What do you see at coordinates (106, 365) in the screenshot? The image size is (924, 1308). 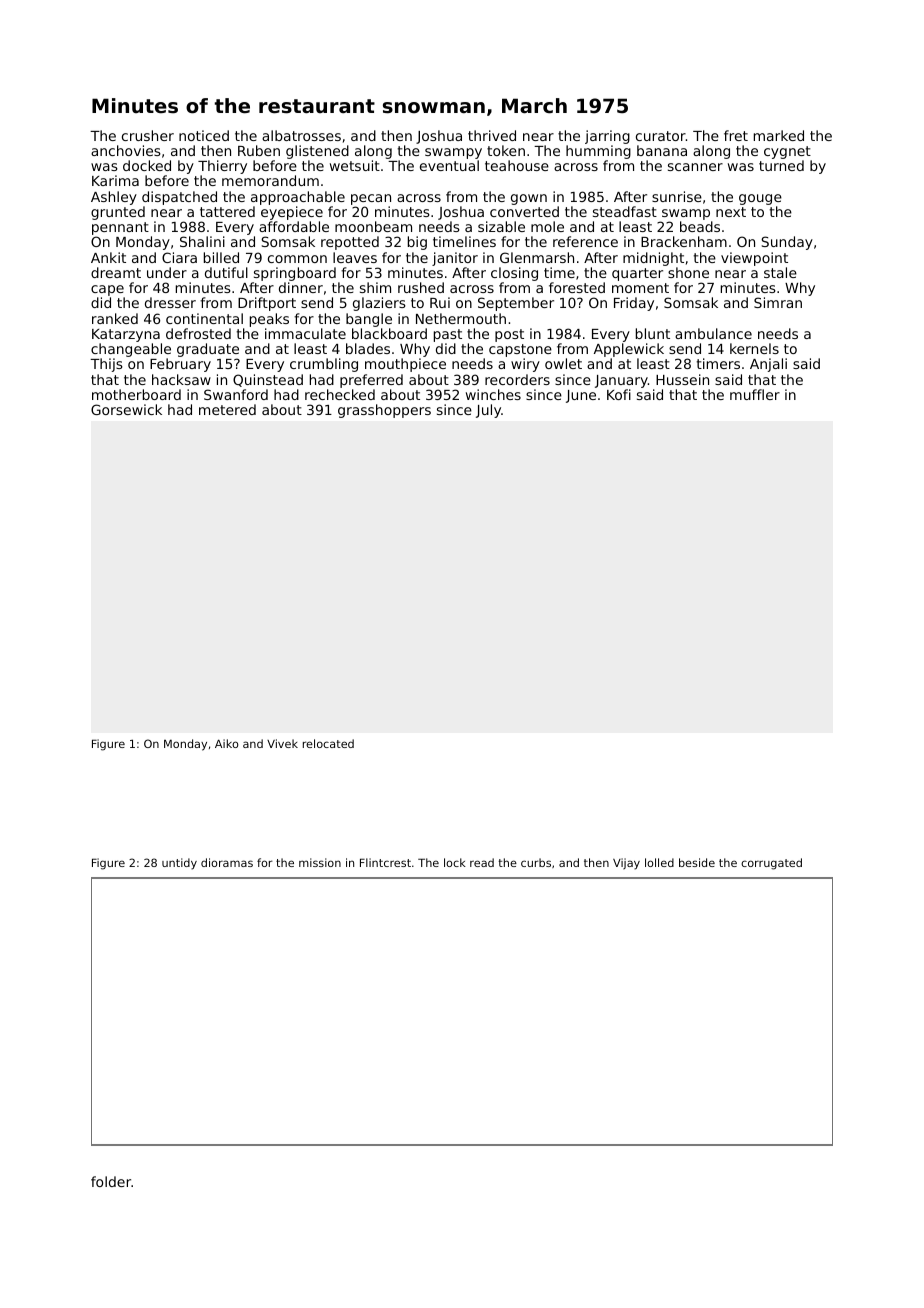 I see `Thijs` at bounding box center [106, 365].
